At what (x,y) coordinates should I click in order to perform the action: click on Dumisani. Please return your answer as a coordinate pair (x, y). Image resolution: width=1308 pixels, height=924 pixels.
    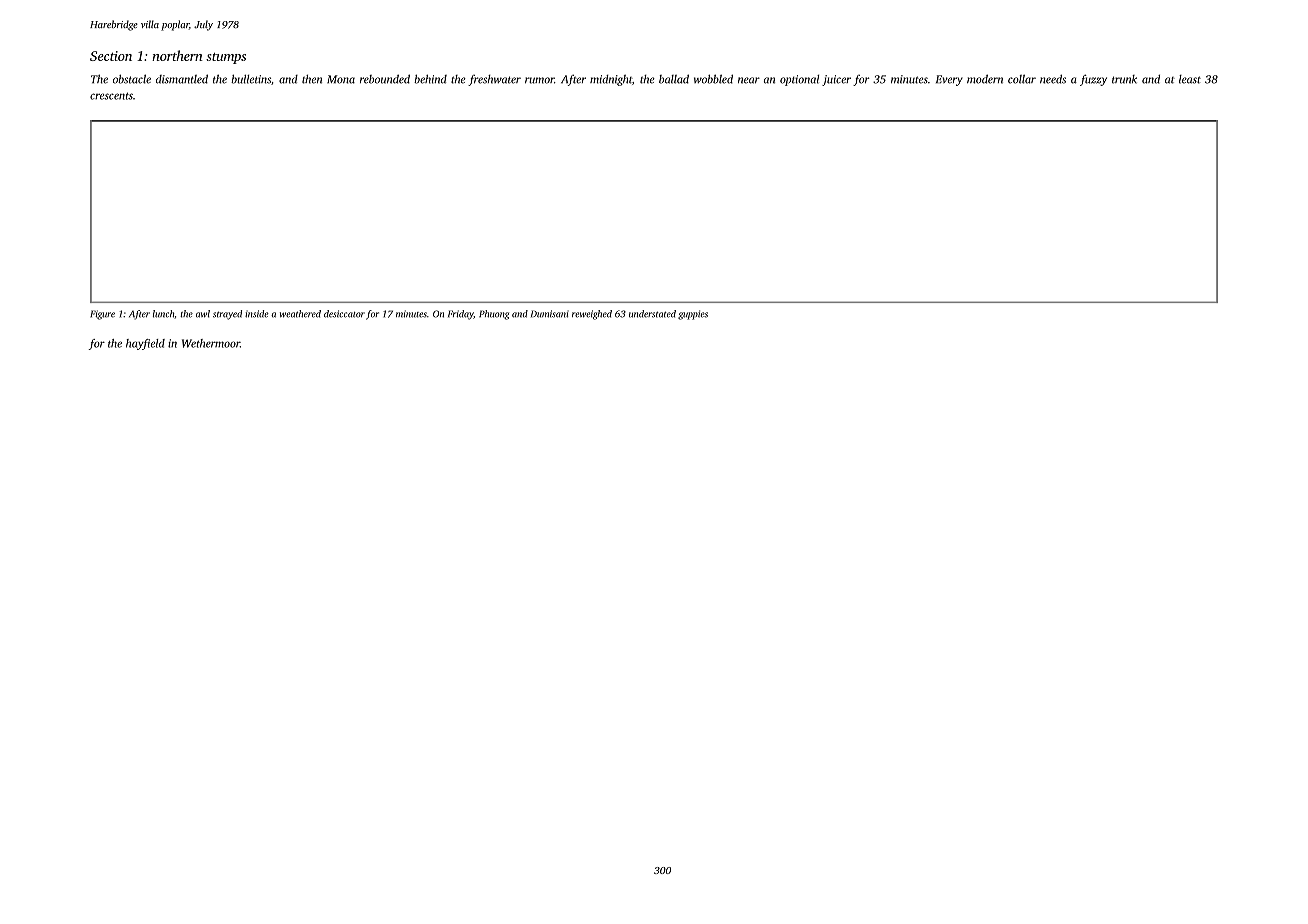
    Looking at the image, I should click on (550, 314).
